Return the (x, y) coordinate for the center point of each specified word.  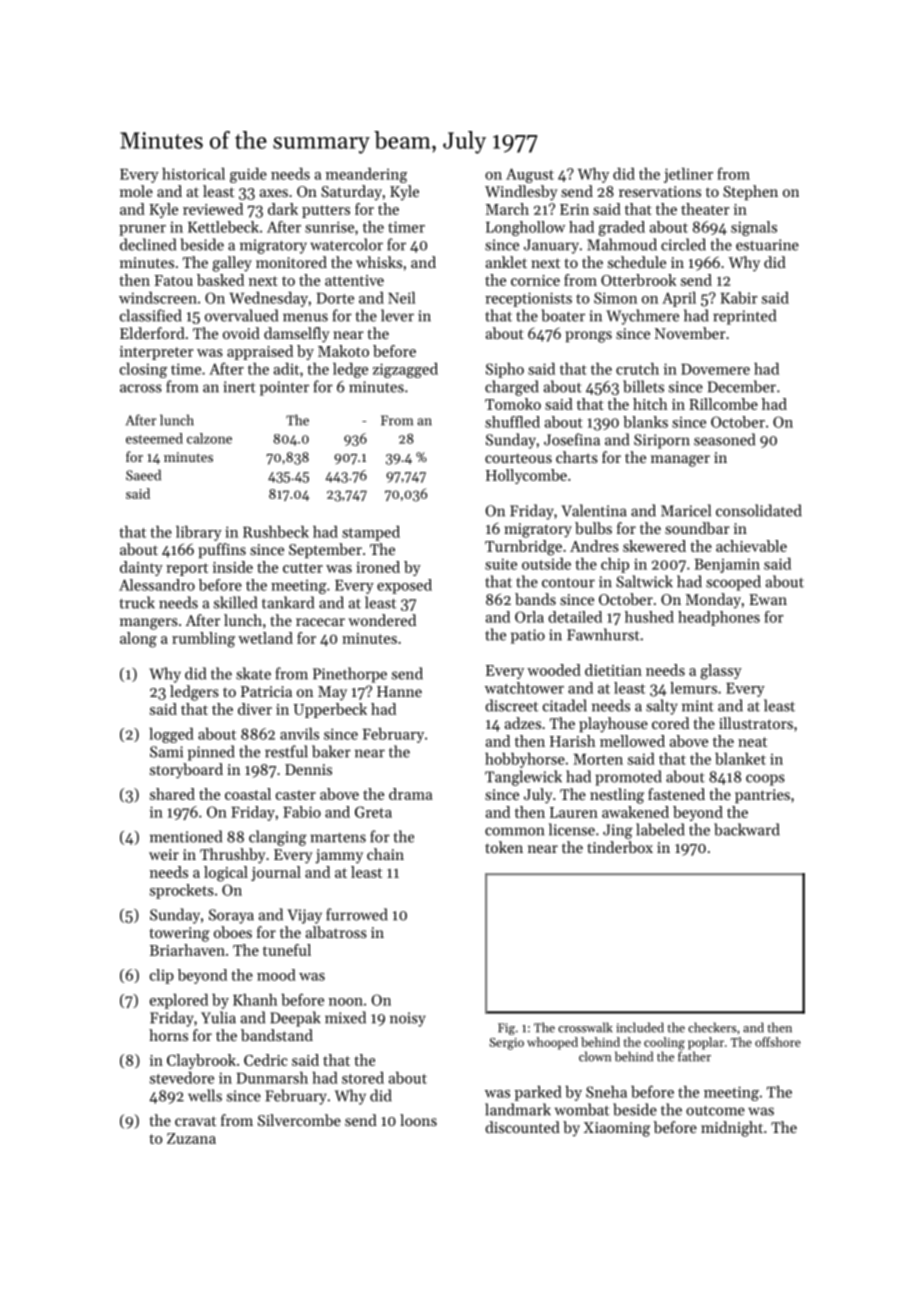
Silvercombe (299, 1120)
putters (326, 211)
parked (538, 1093)
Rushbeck (276, 532)
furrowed (357, 914)
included (640, 1027)
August (530, 175)
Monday (713, 601)
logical (226, 874)
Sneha (606, 1092)
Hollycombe (526, 476)
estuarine (767, 245)
